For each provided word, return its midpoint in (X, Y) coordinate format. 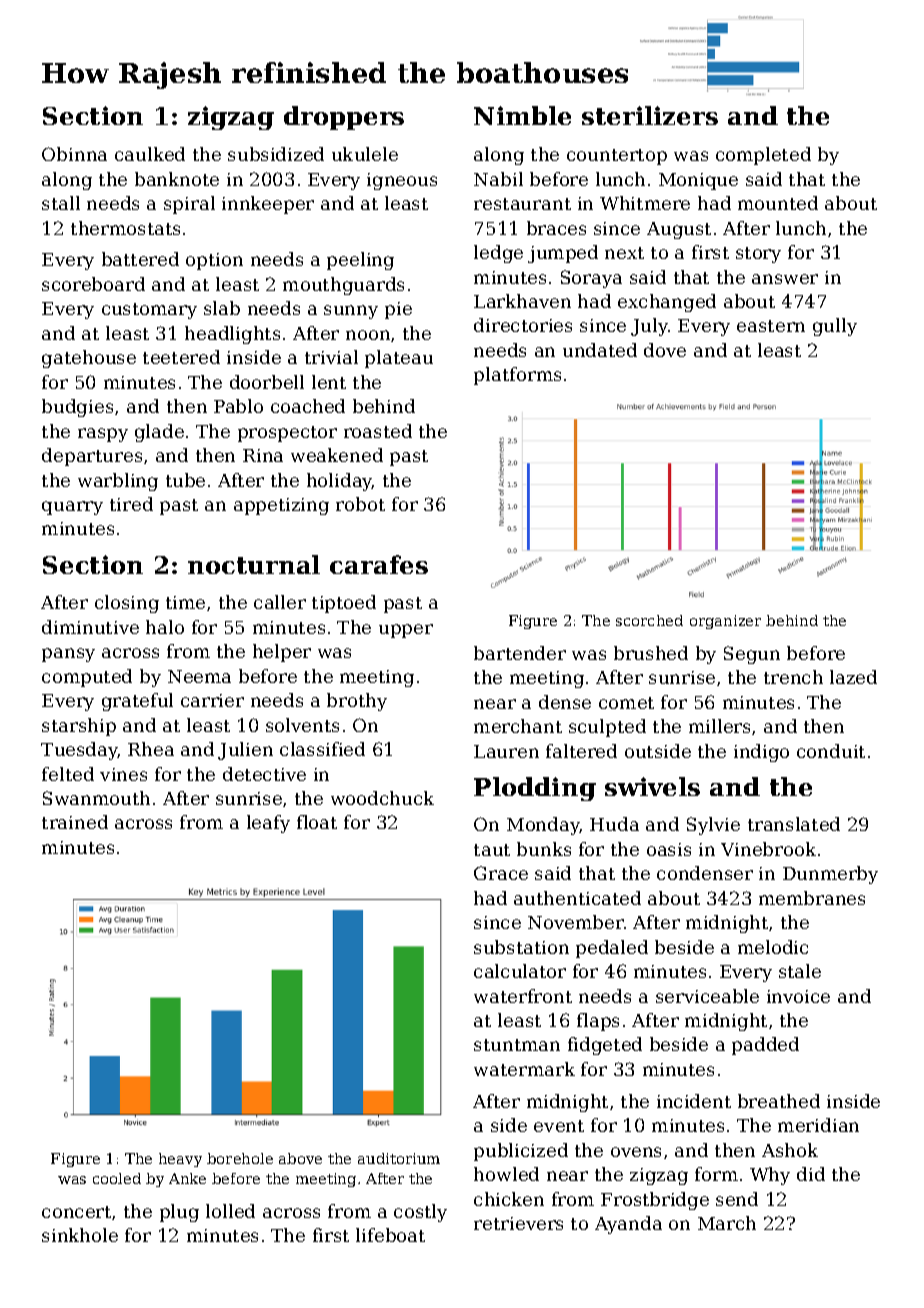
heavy (180, 1160)
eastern (771, 326)
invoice (798, 996)
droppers (344, 118)
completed (763, 156)
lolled (230, 1211)
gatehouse (89, 359)
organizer (725, 622)
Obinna (74, 154)
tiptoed (344, 604)
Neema (199, 676)
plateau (399, 359)
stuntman (517, 1045)
